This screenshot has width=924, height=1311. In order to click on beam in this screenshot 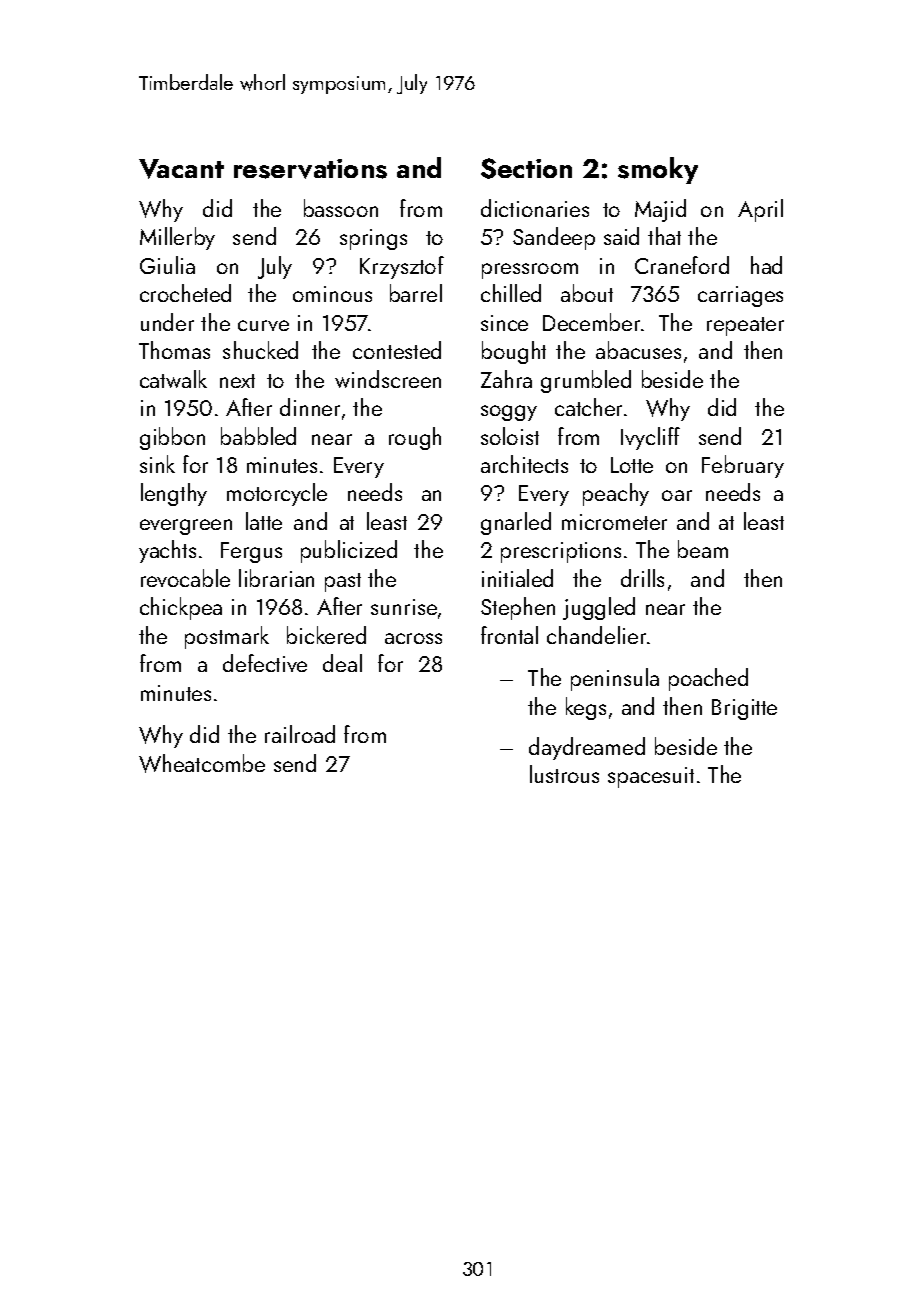, I will do `click(703, 549)`.
